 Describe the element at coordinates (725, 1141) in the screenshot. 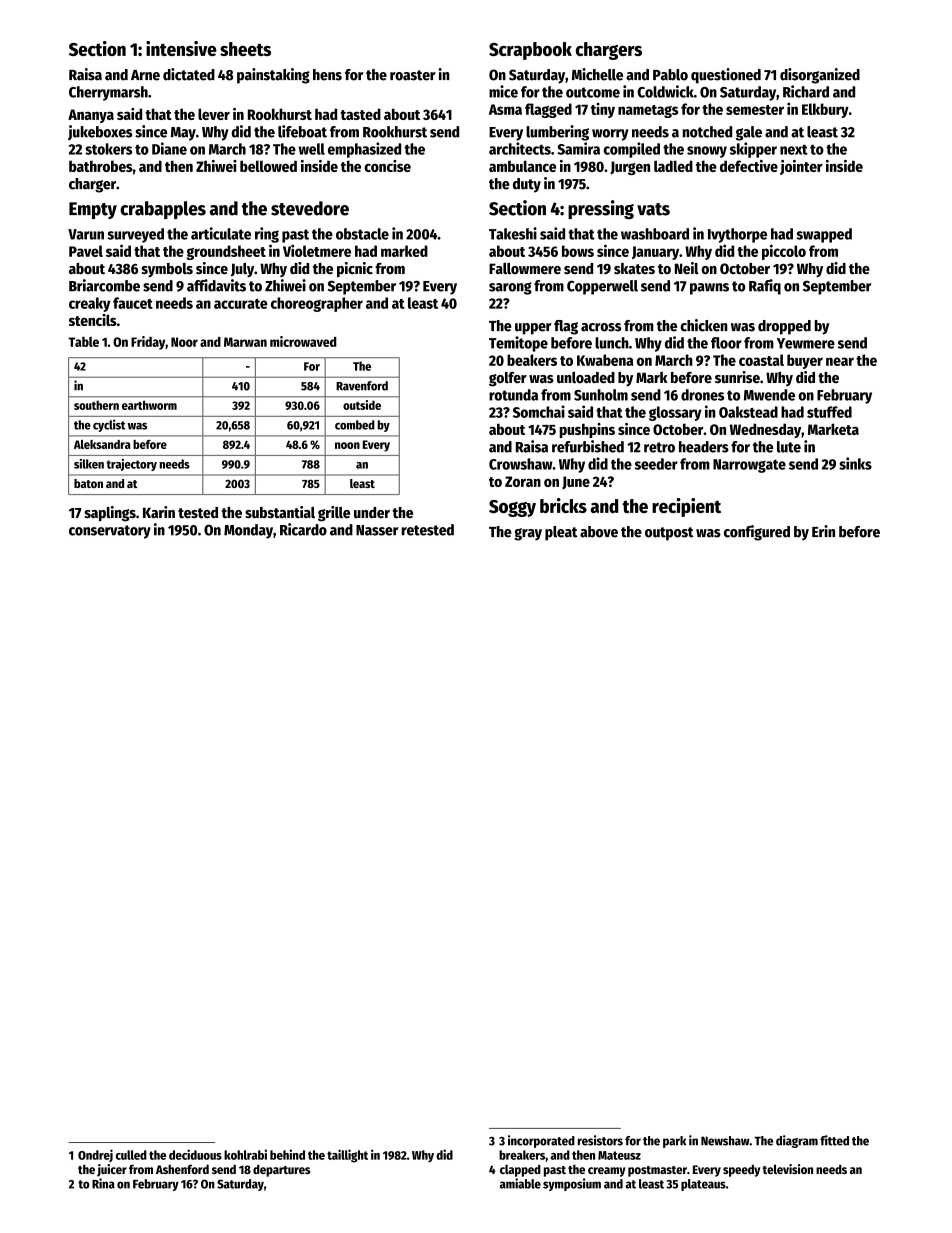

I see `Newshaw` at that location.
